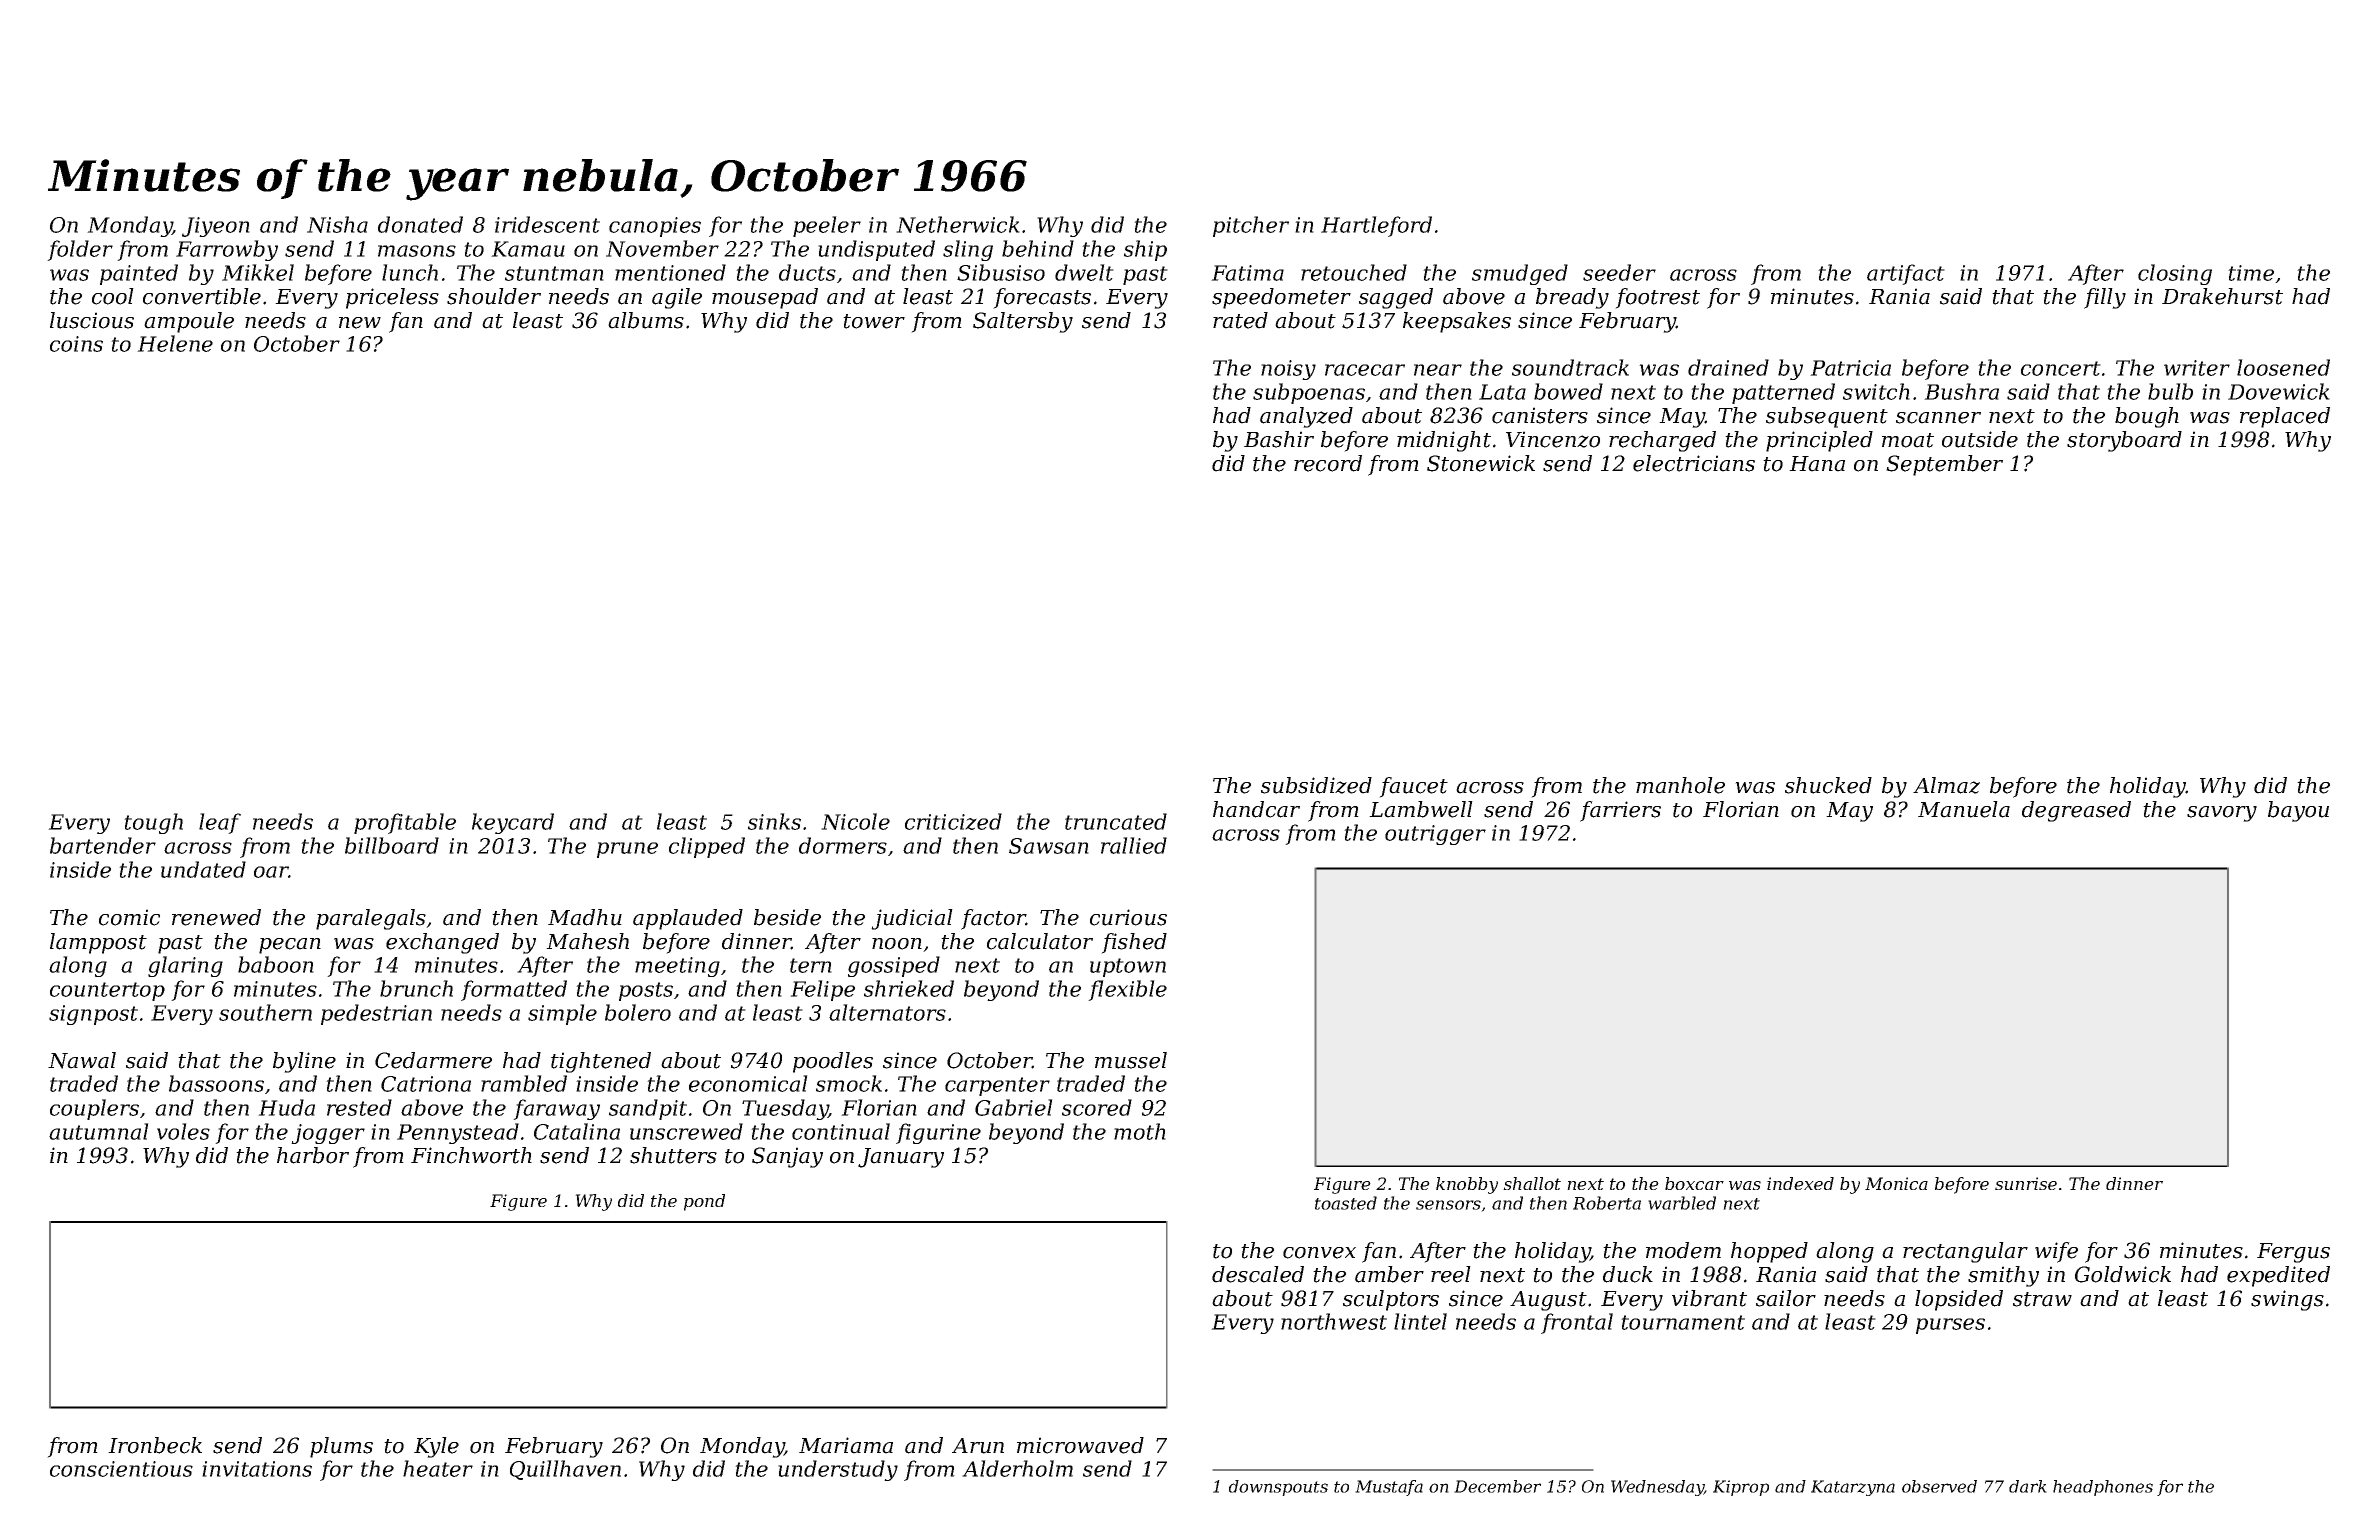 Image resolution: width=2380 pixels, height=1540 pixels. What do you see at coordinates (1906, 274) in the screenshot?
I see `artifact` at bounding box center [1906, 274].
